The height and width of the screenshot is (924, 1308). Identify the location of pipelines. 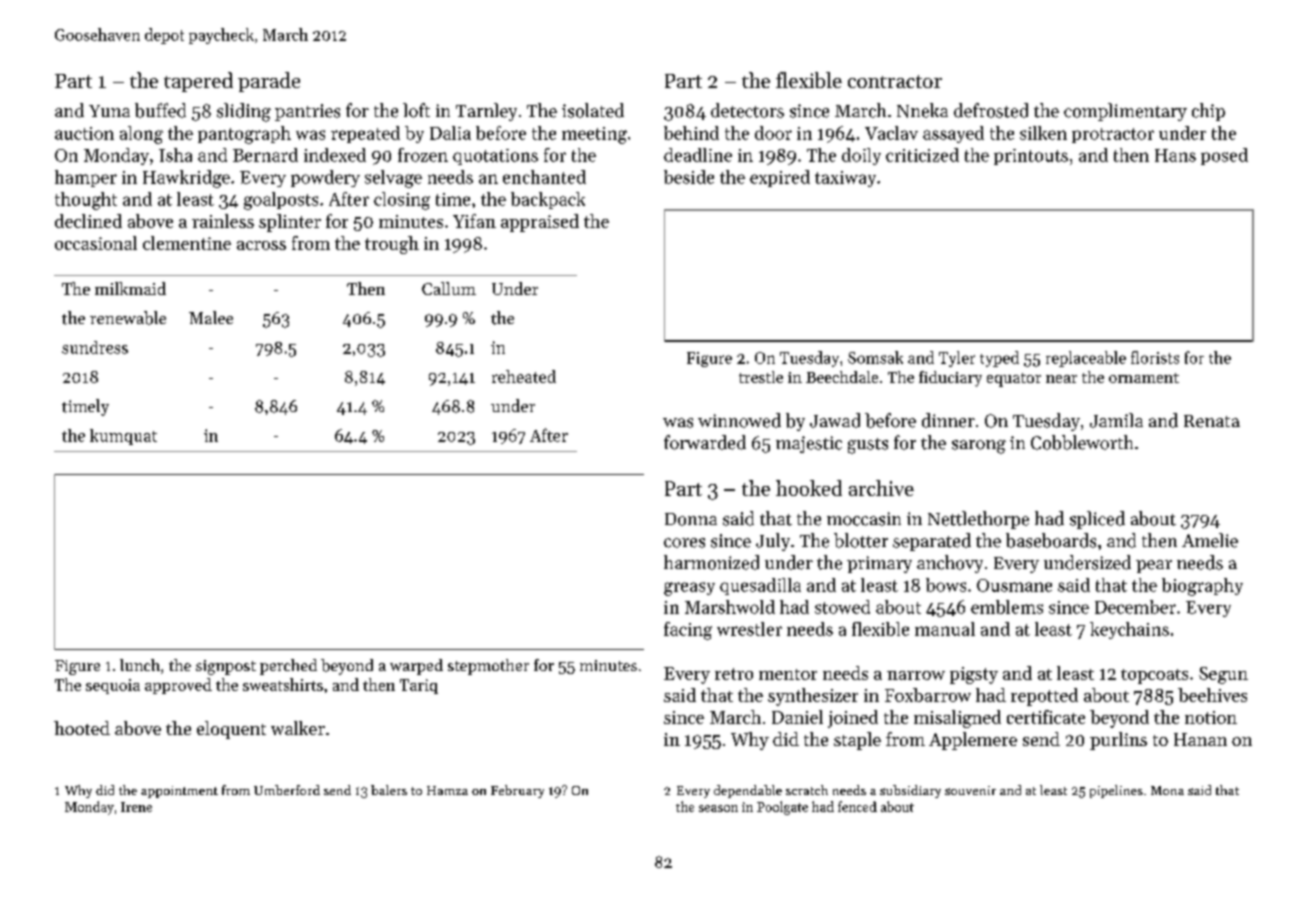
(1116, 791).
